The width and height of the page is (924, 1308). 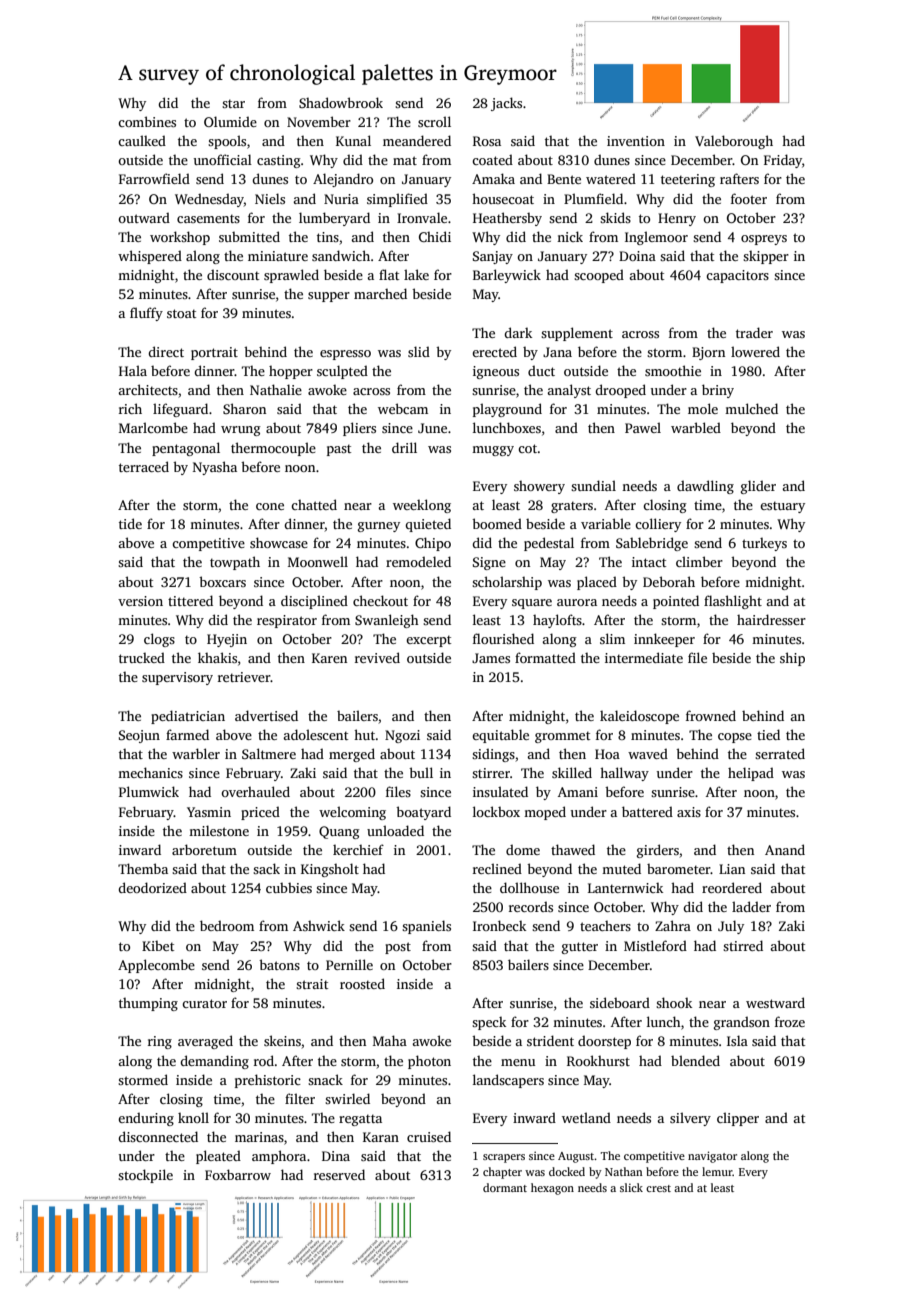 I want to click on jacks, so click(x=506, y=104).
